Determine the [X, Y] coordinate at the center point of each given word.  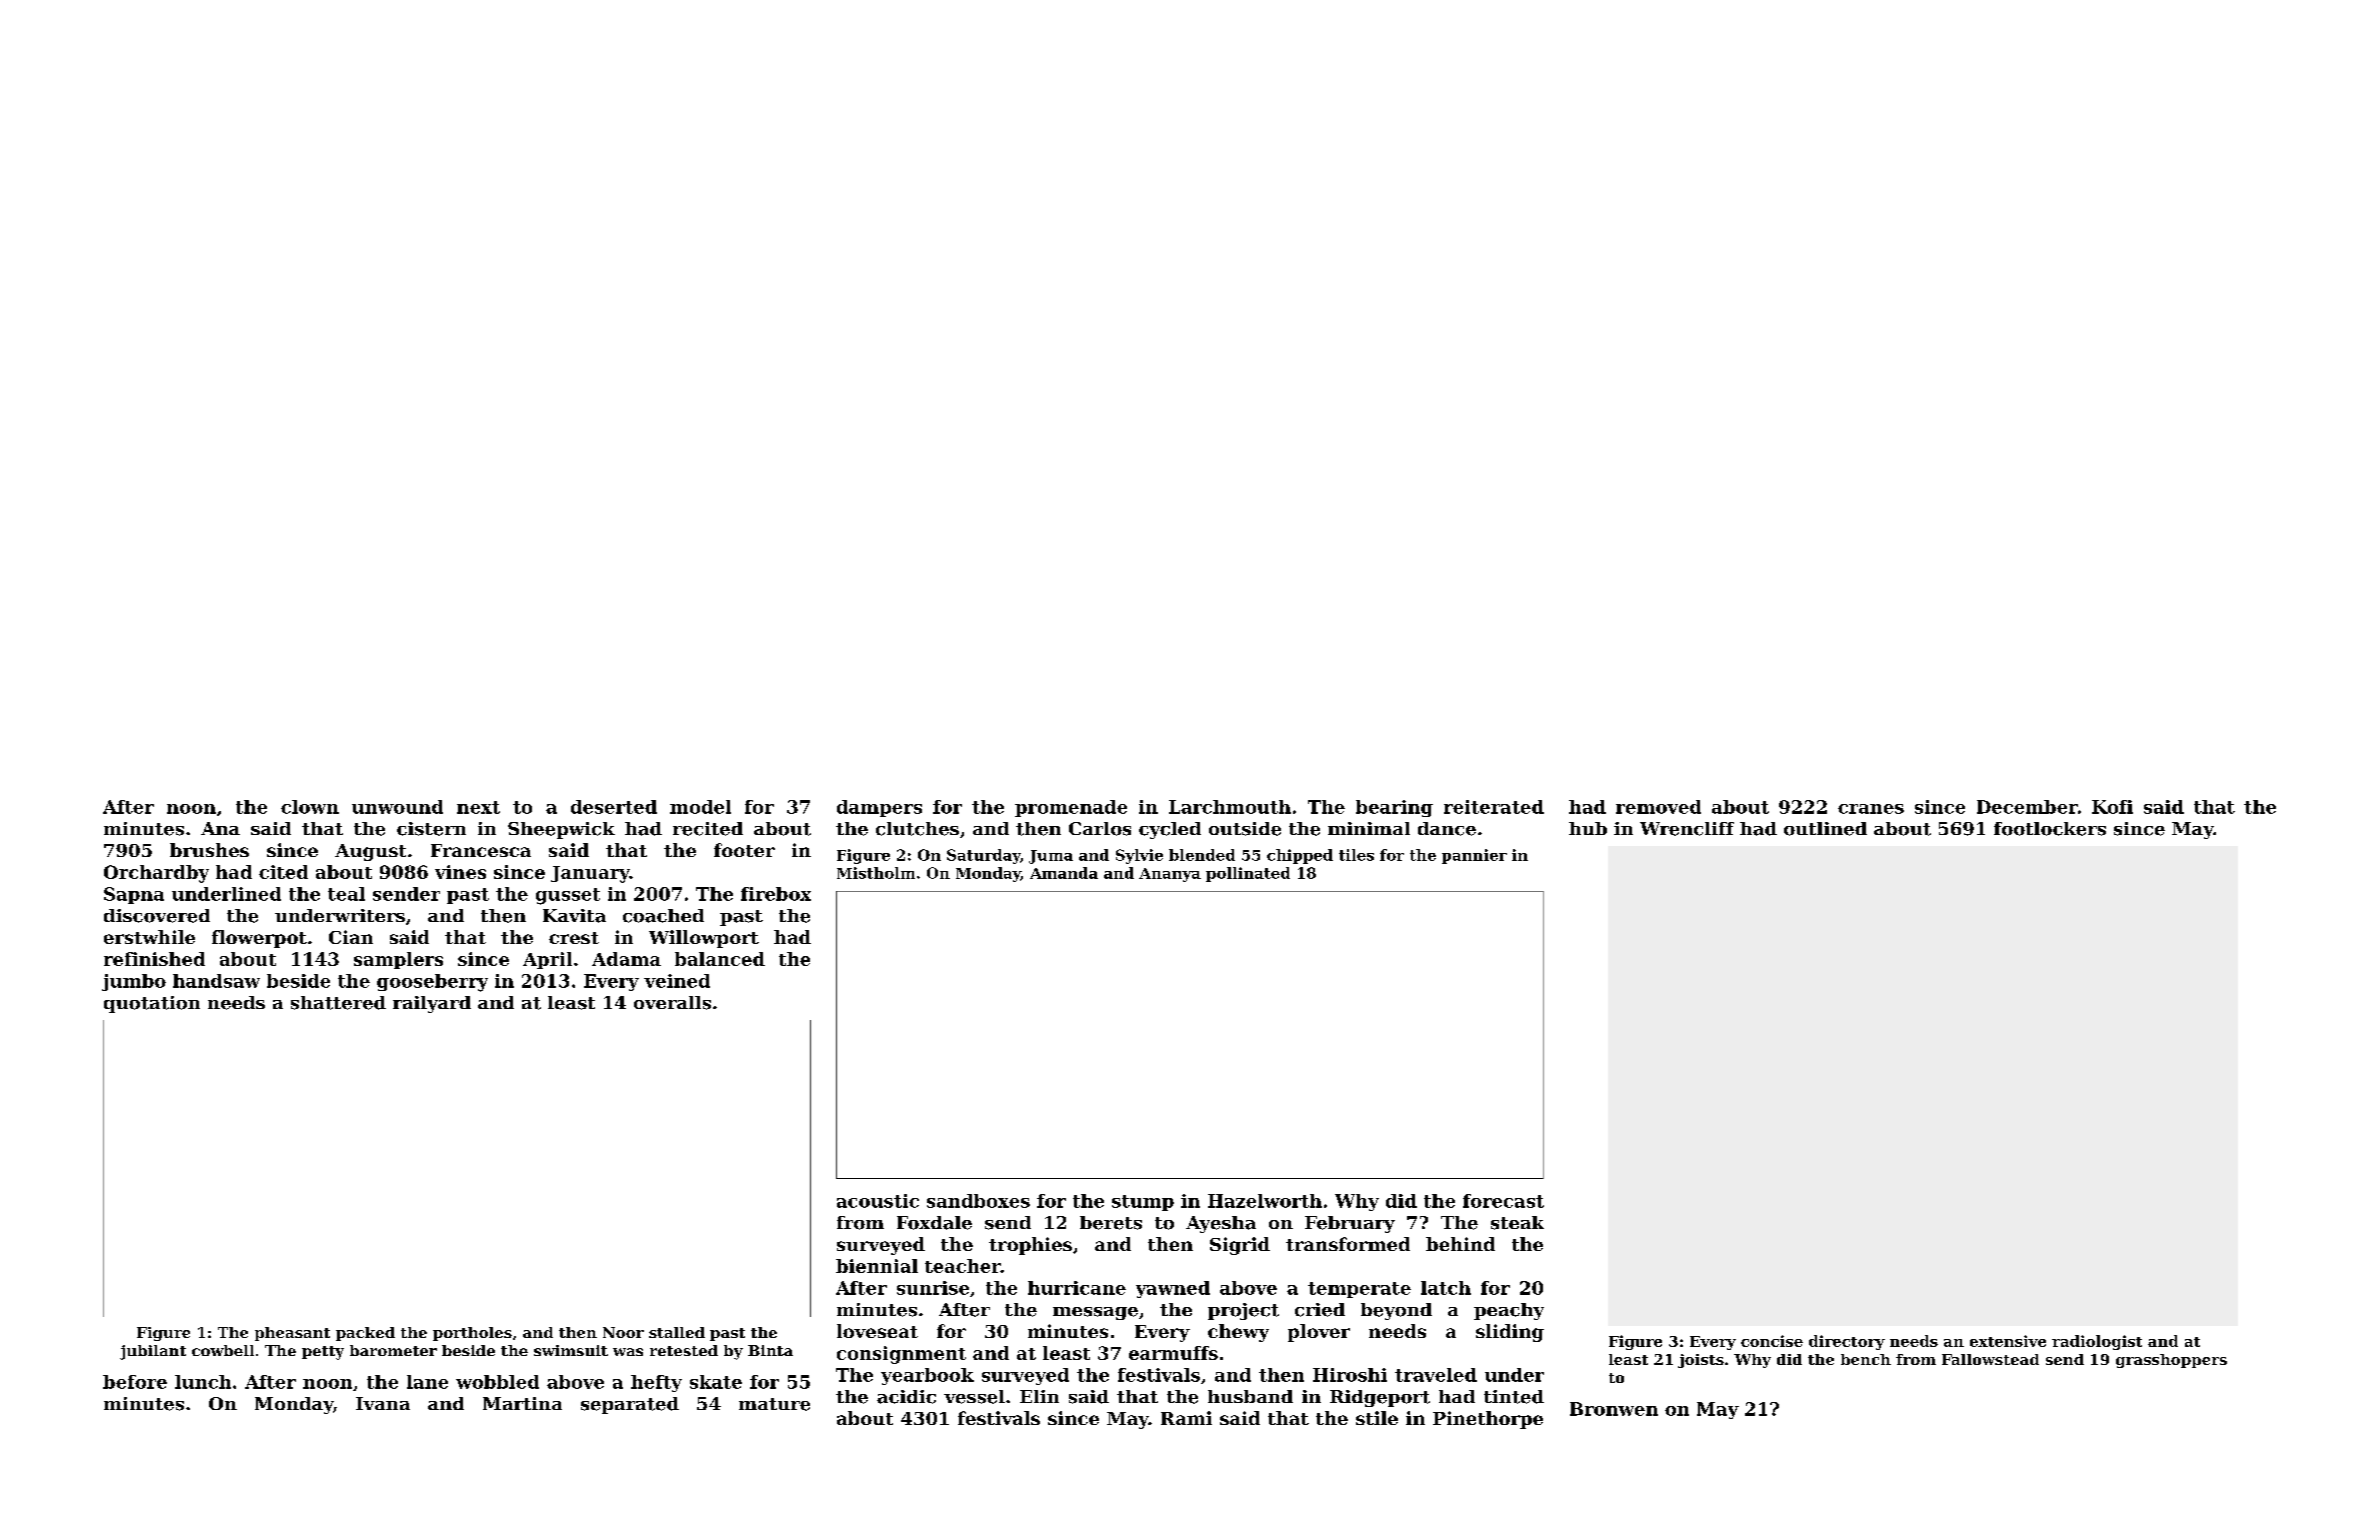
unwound [397, 807]
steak [1517, 1223]
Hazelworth [1265, 1201]
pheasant [292, 1334]
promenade [1071, 808]
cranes [1871, 809]
